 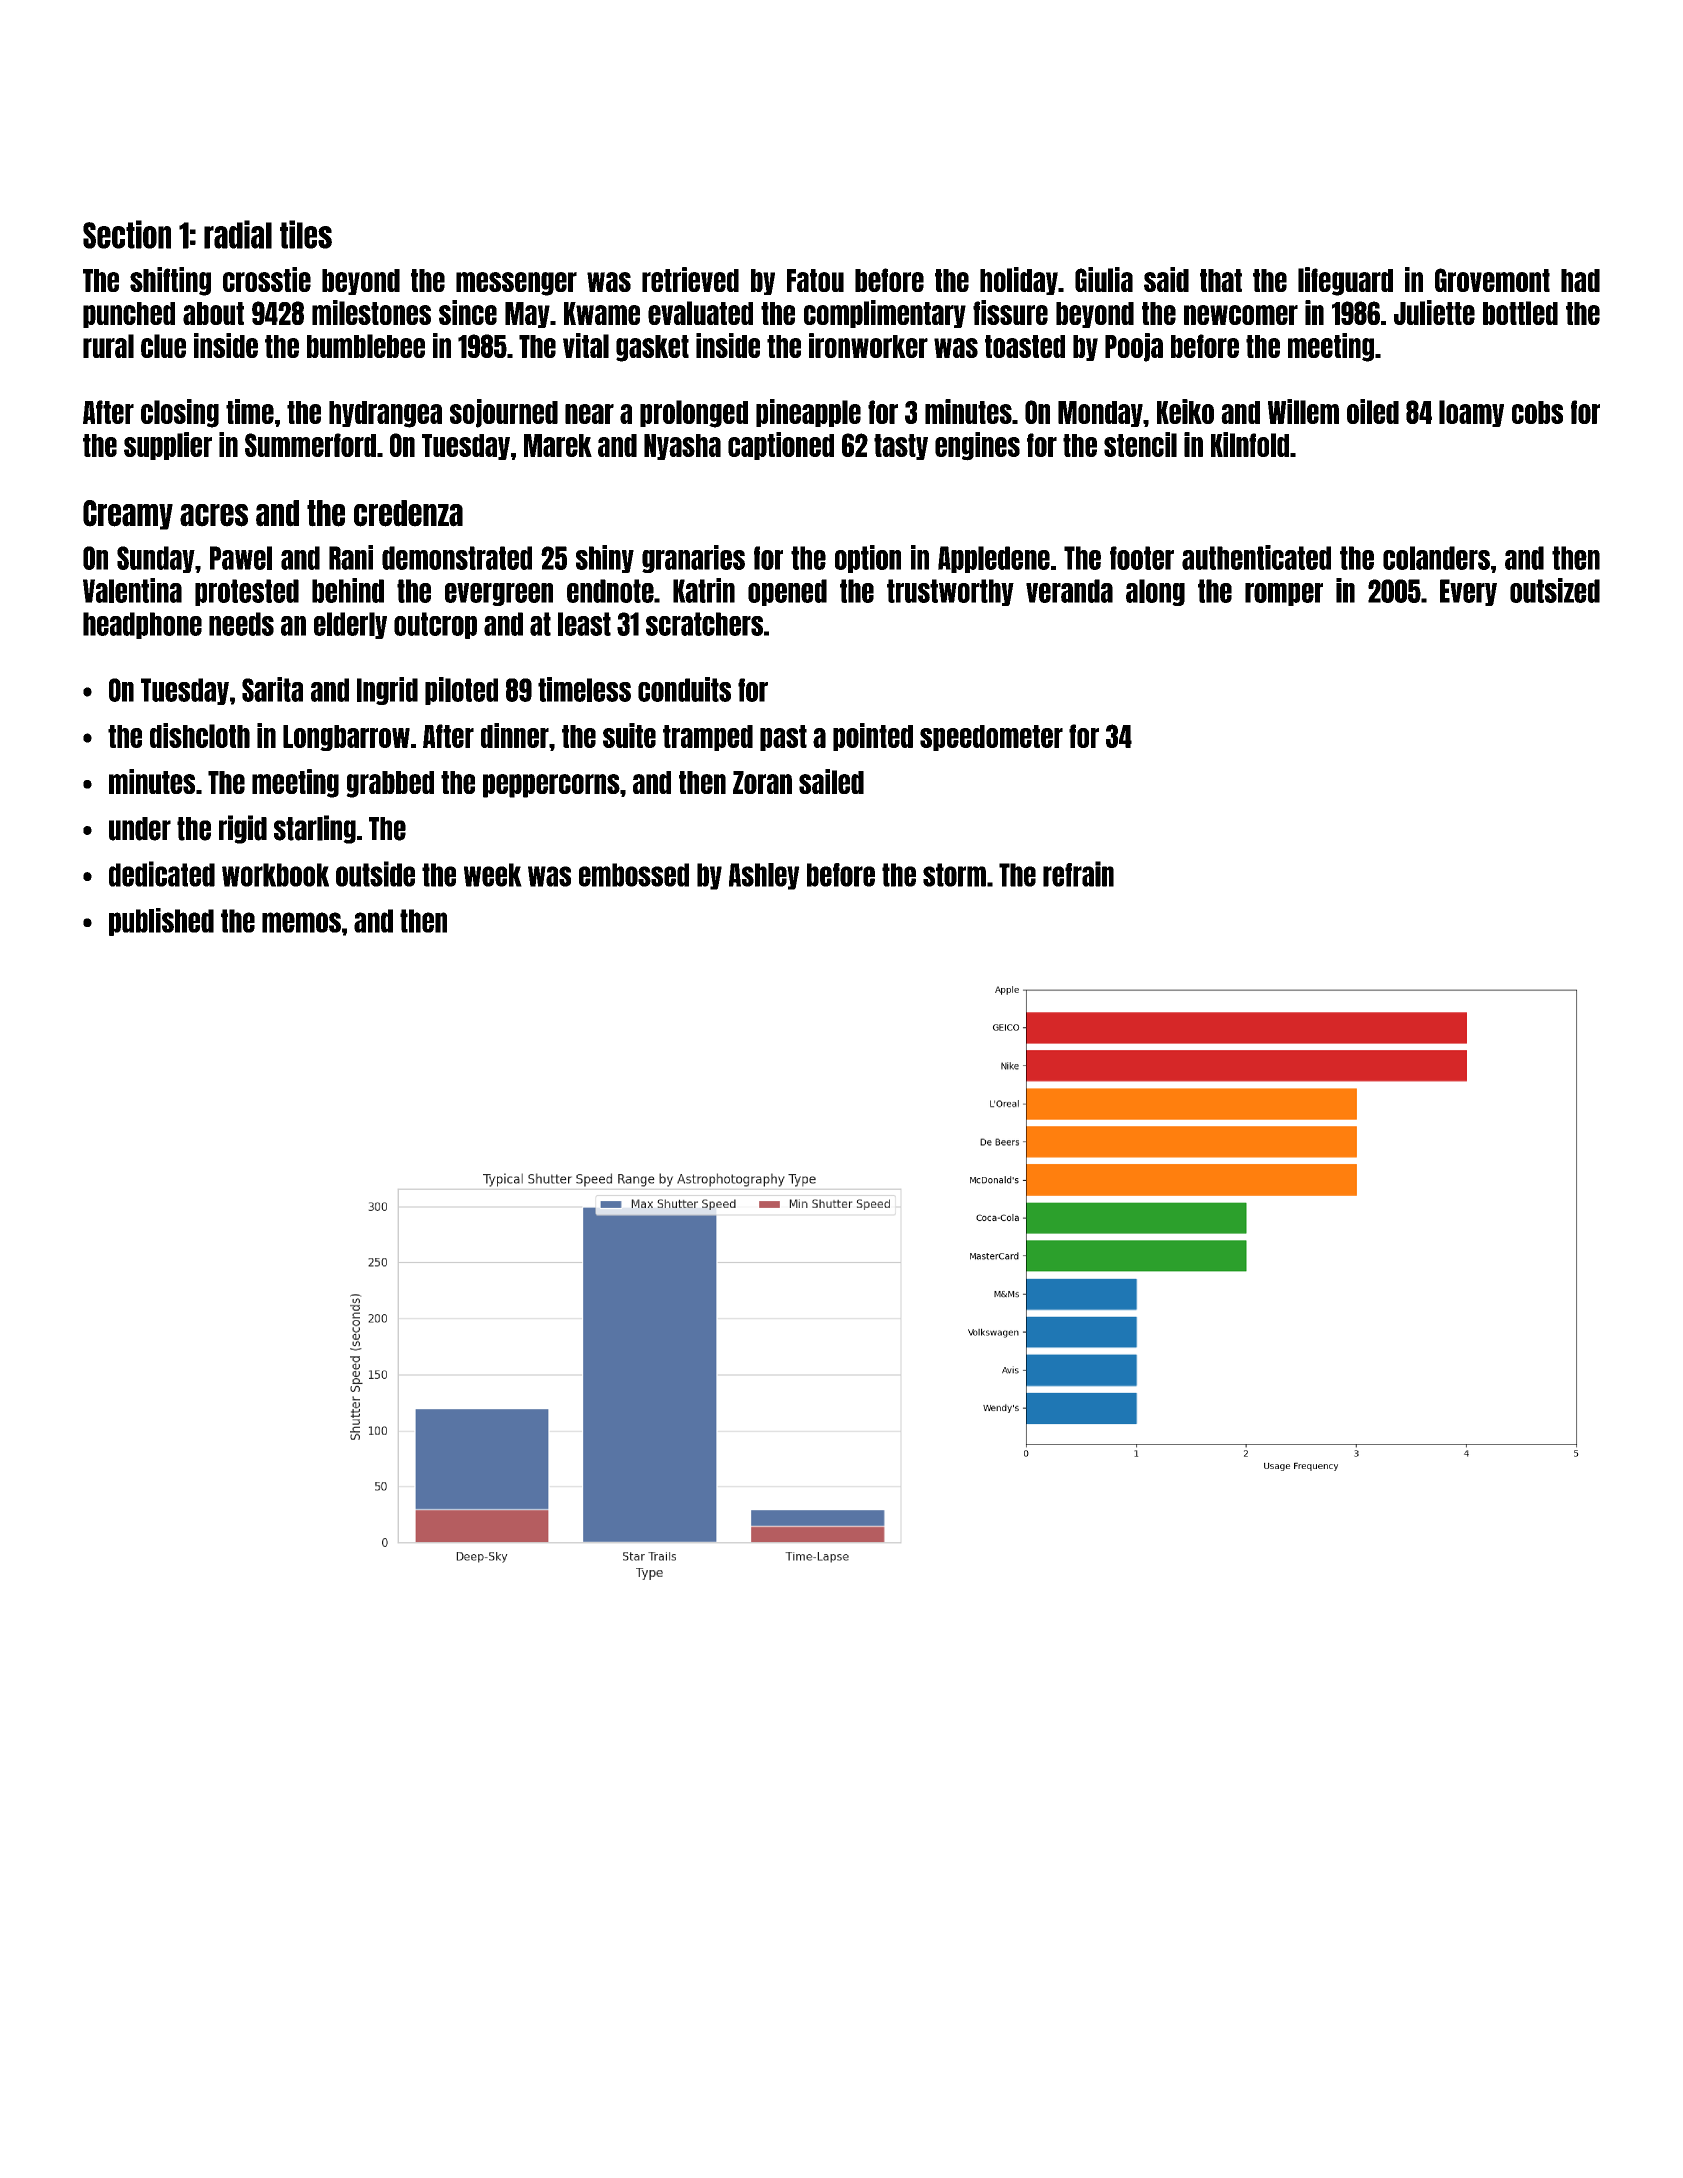 I want to click on lifeguard, so click(x=1345, y=281).
